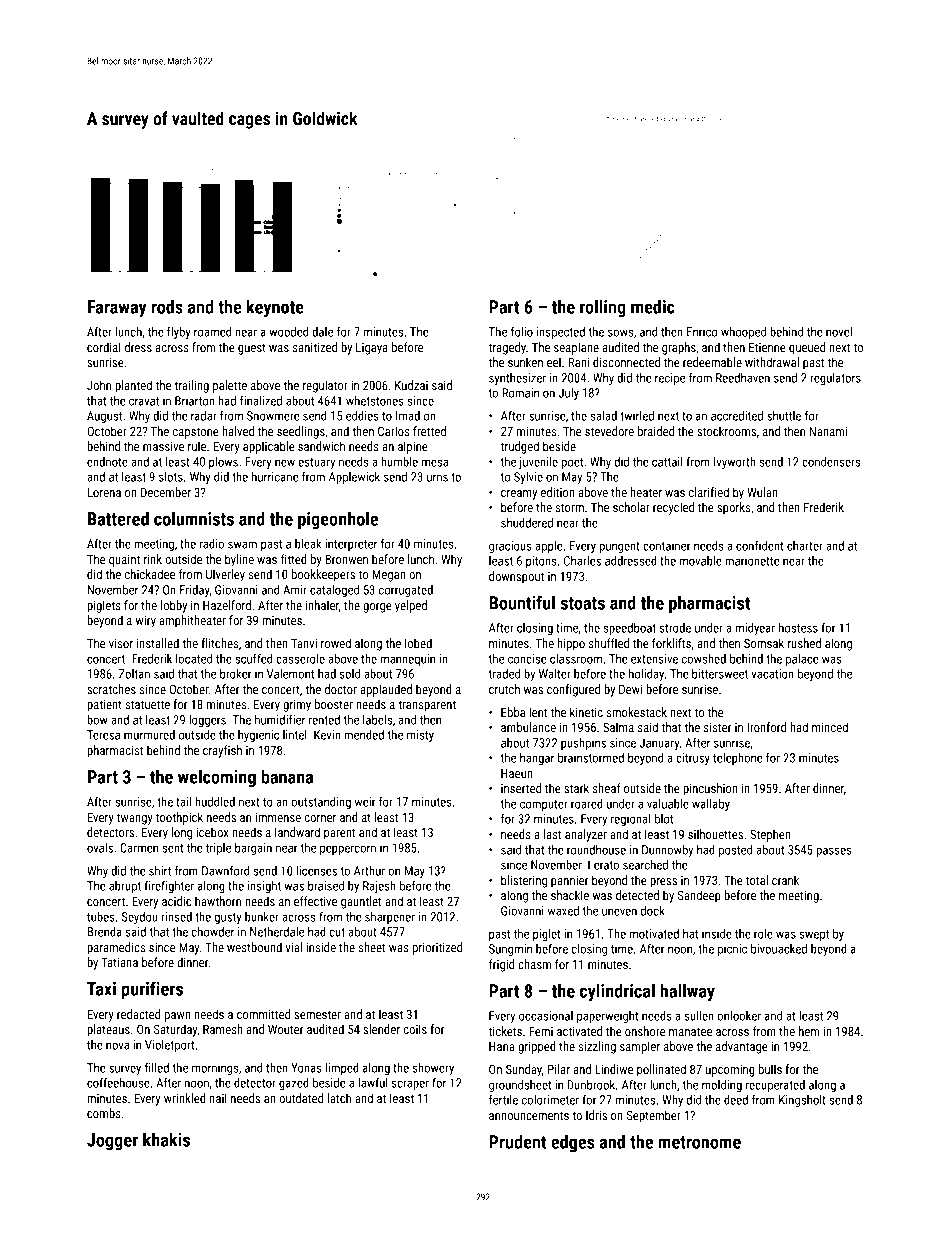 This screenshot has height=1233, width=952. Describe the element at coordinates (101, 917) in the screenshot. I see `tubes` at that location.
